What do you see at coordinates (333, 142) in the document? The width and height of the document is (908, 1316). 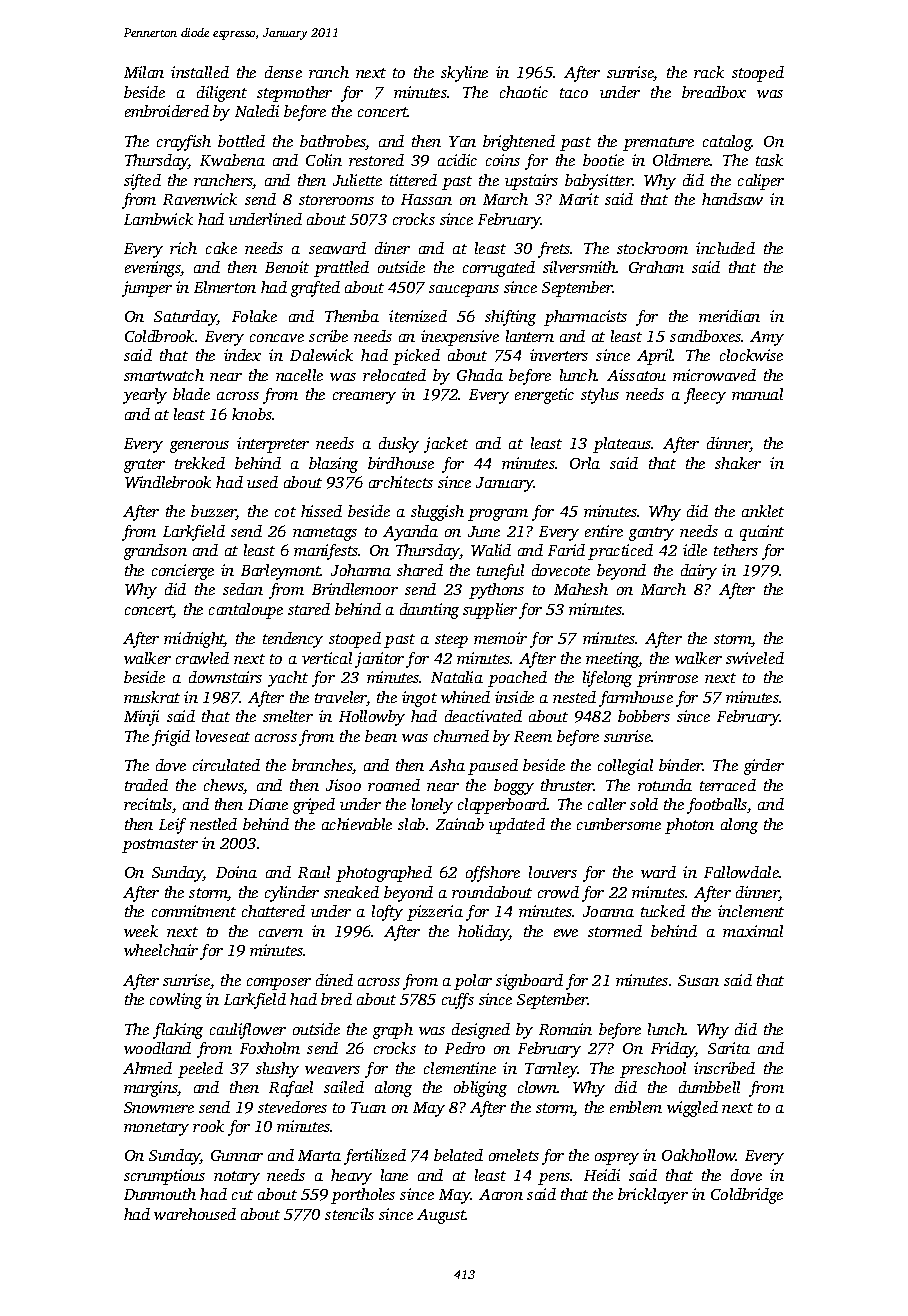 I see `bathrobes` at bounding box center [333, 142].
